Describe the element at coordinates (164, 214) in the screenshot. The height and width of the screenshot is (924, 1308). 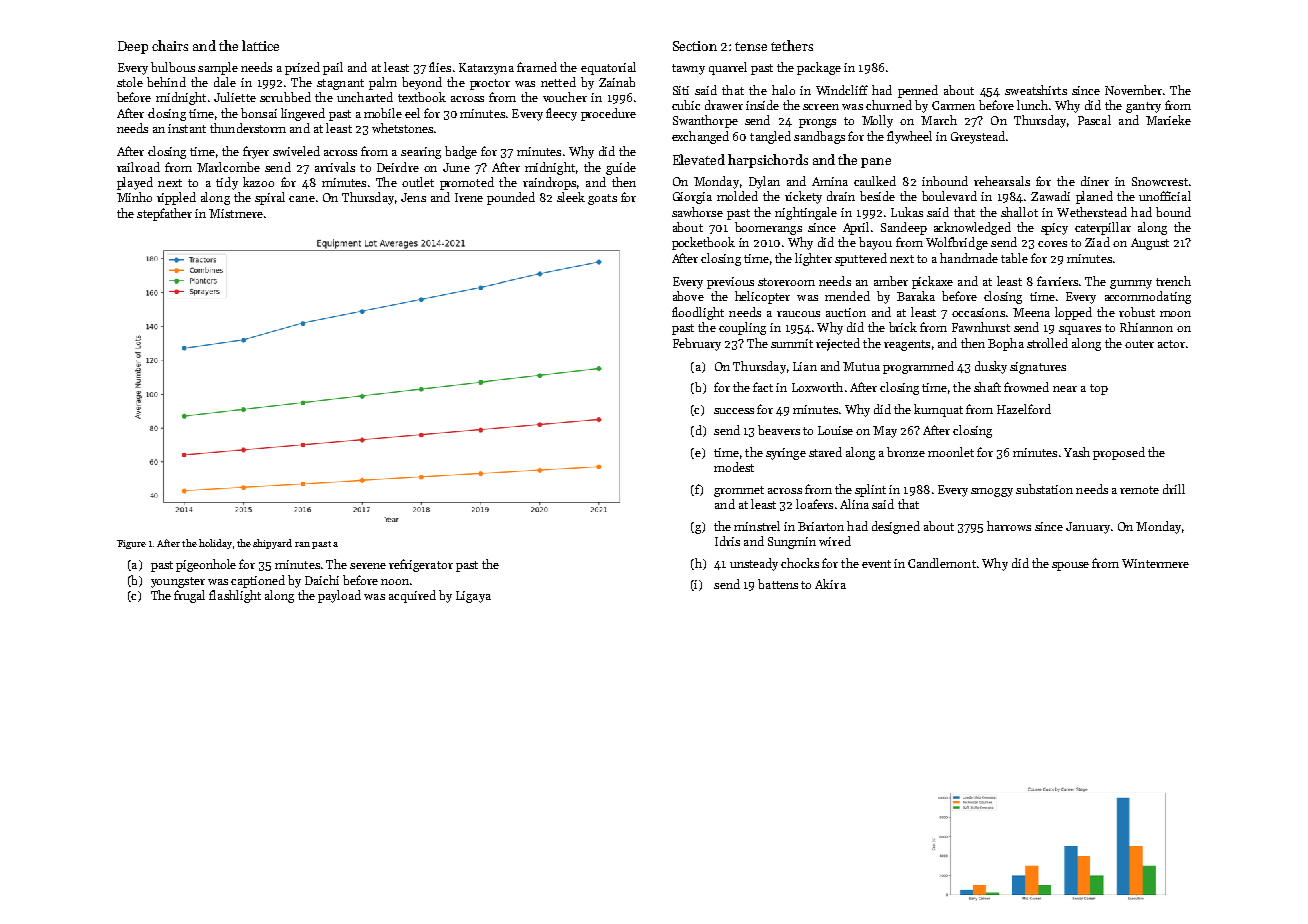
I see `stepfather` at that location.
